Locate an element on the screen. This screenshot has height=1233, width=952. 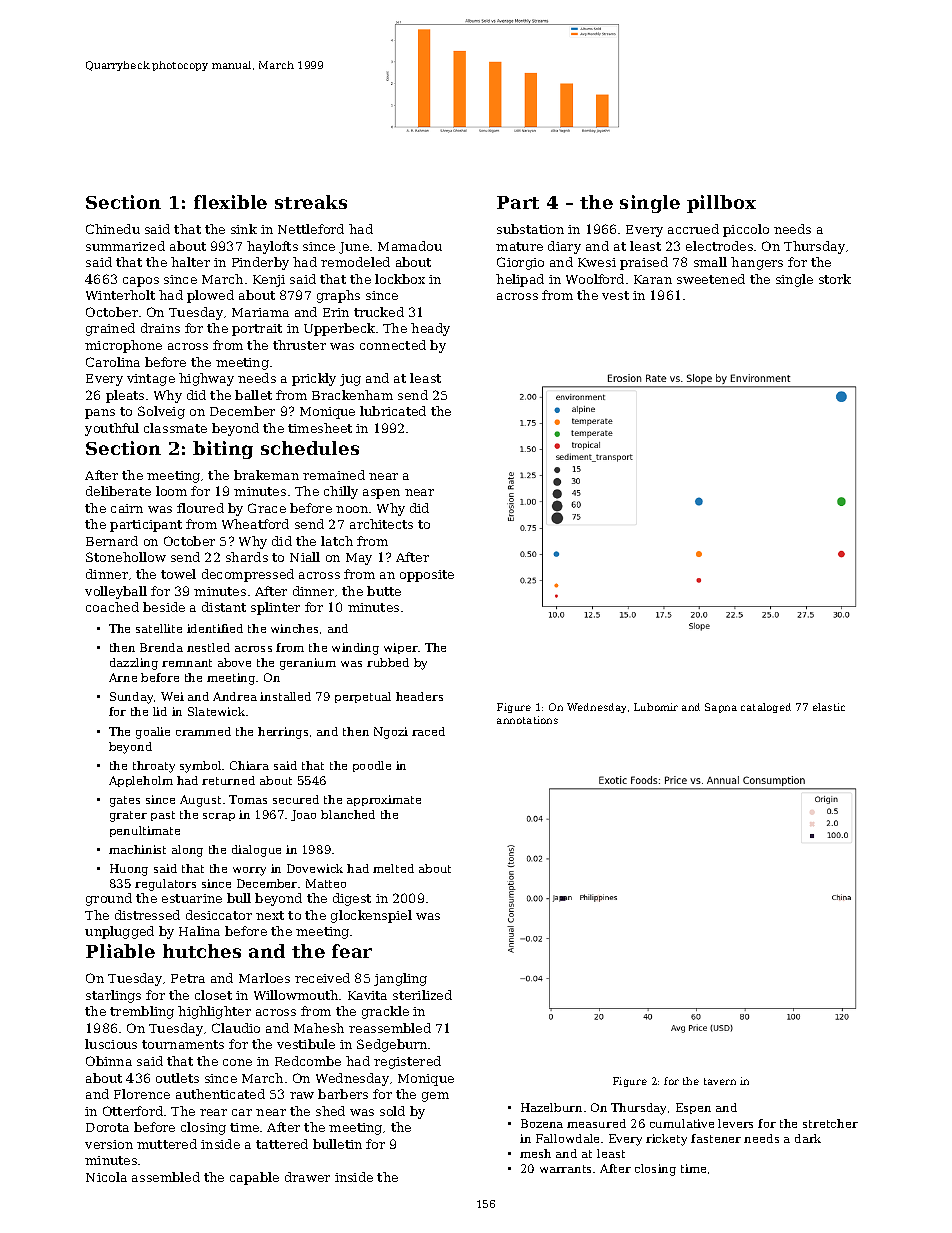
raced is located at coordinates (428, 731).
